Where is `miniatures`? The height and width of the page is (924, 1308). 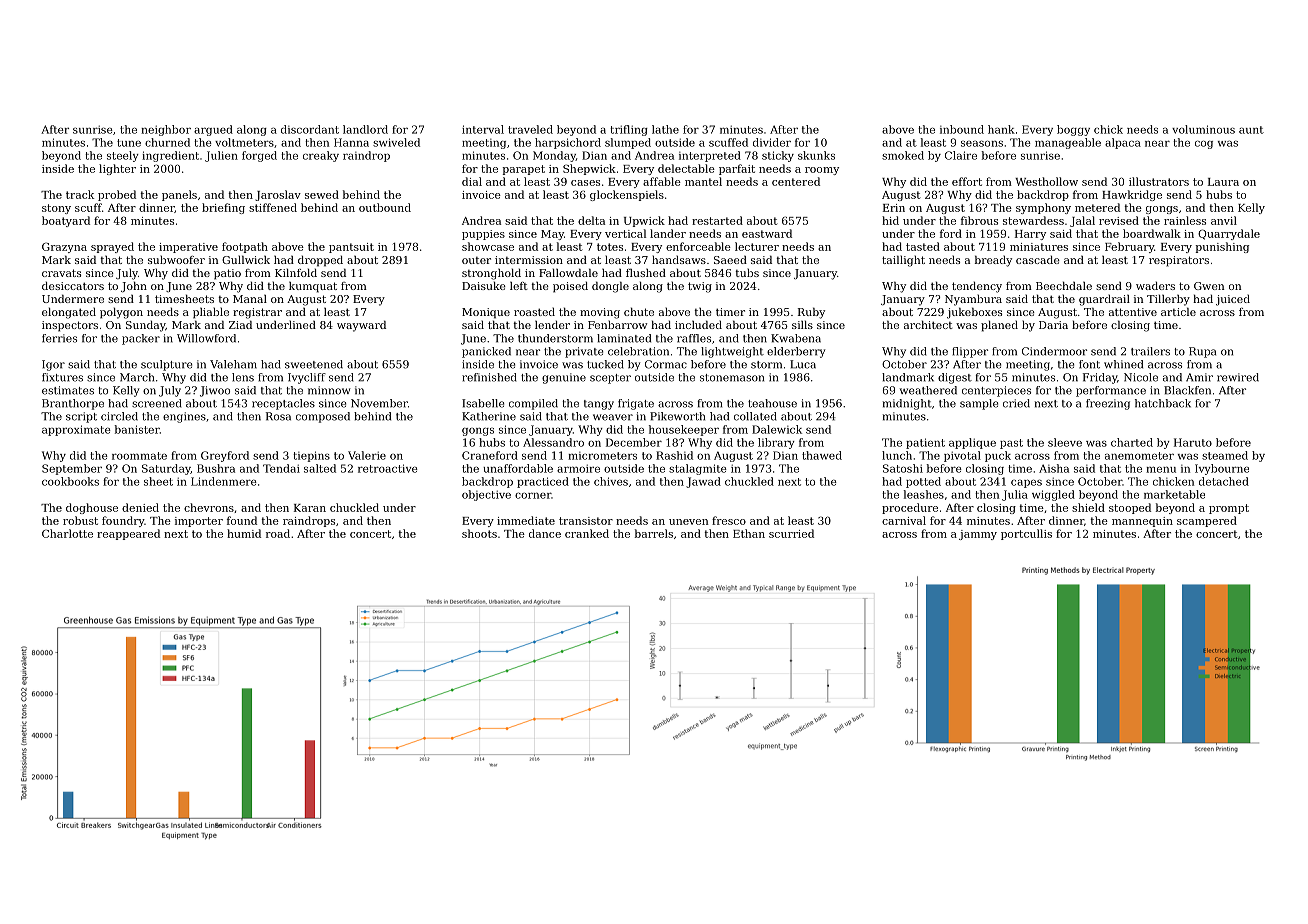 miniatures is located at coordinates (1039, 247).
